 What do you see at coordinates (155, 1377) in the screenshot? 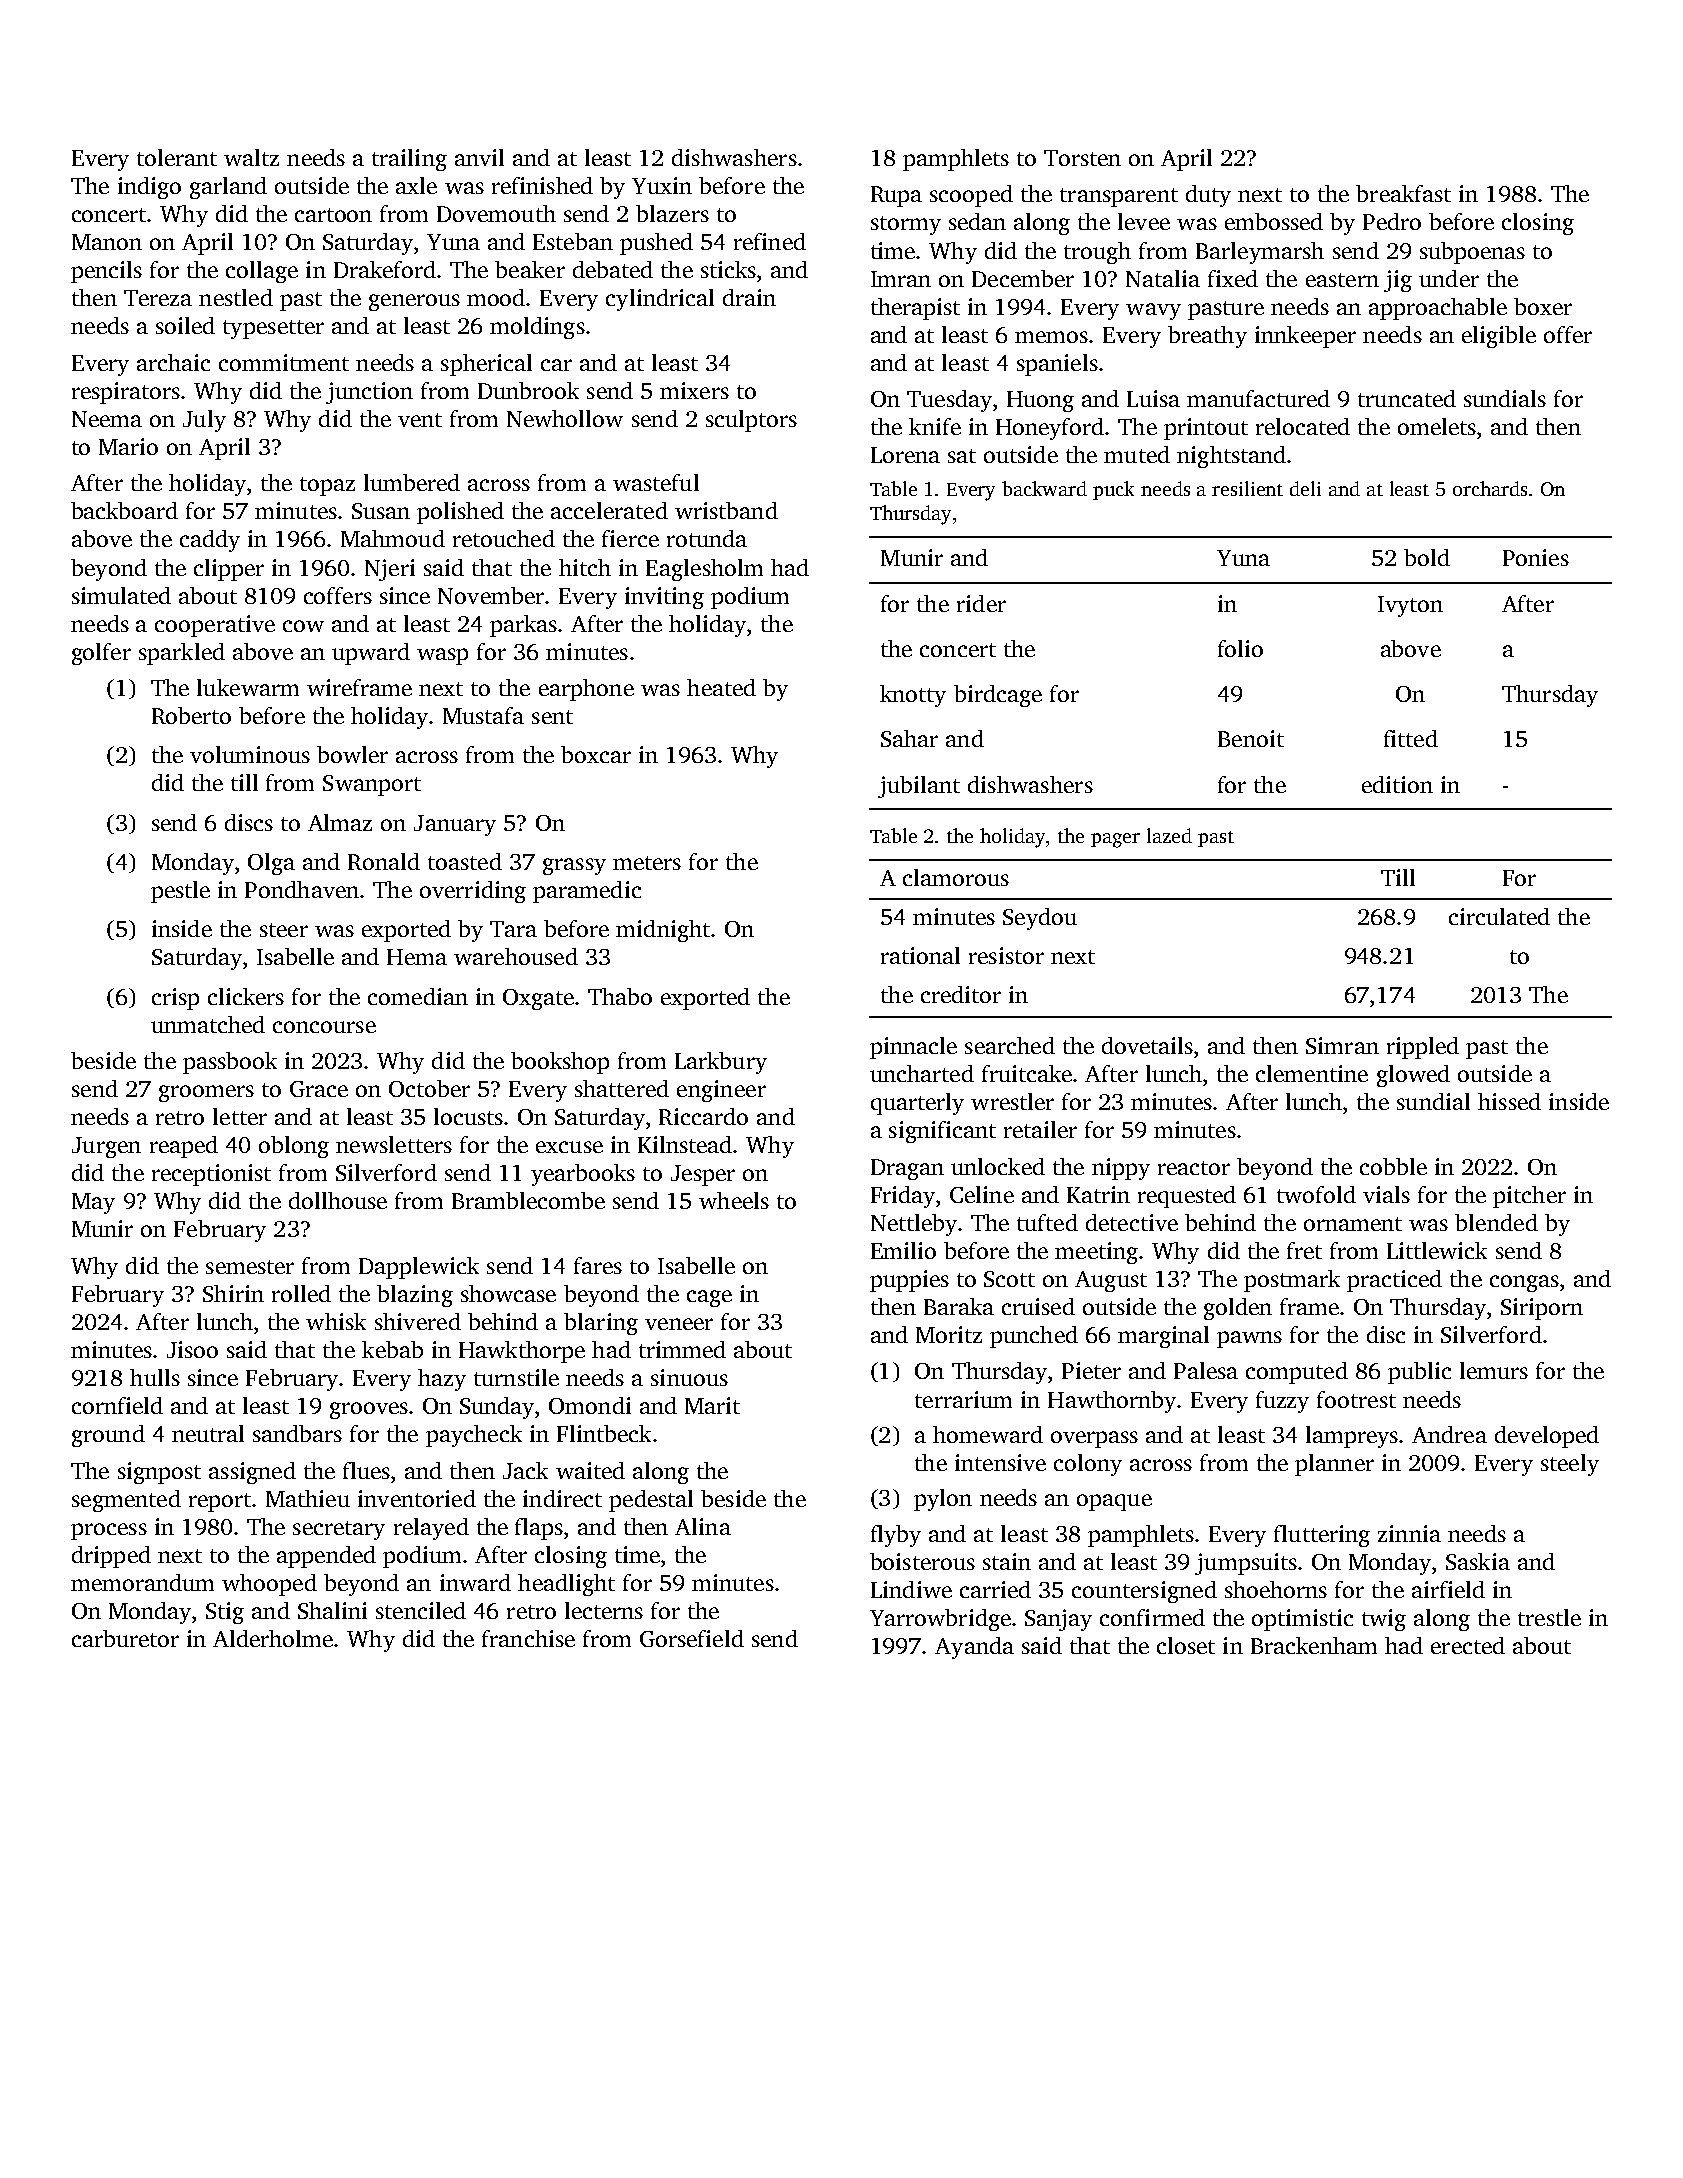
I see `hulls` at bounding box center [155, 1377].
